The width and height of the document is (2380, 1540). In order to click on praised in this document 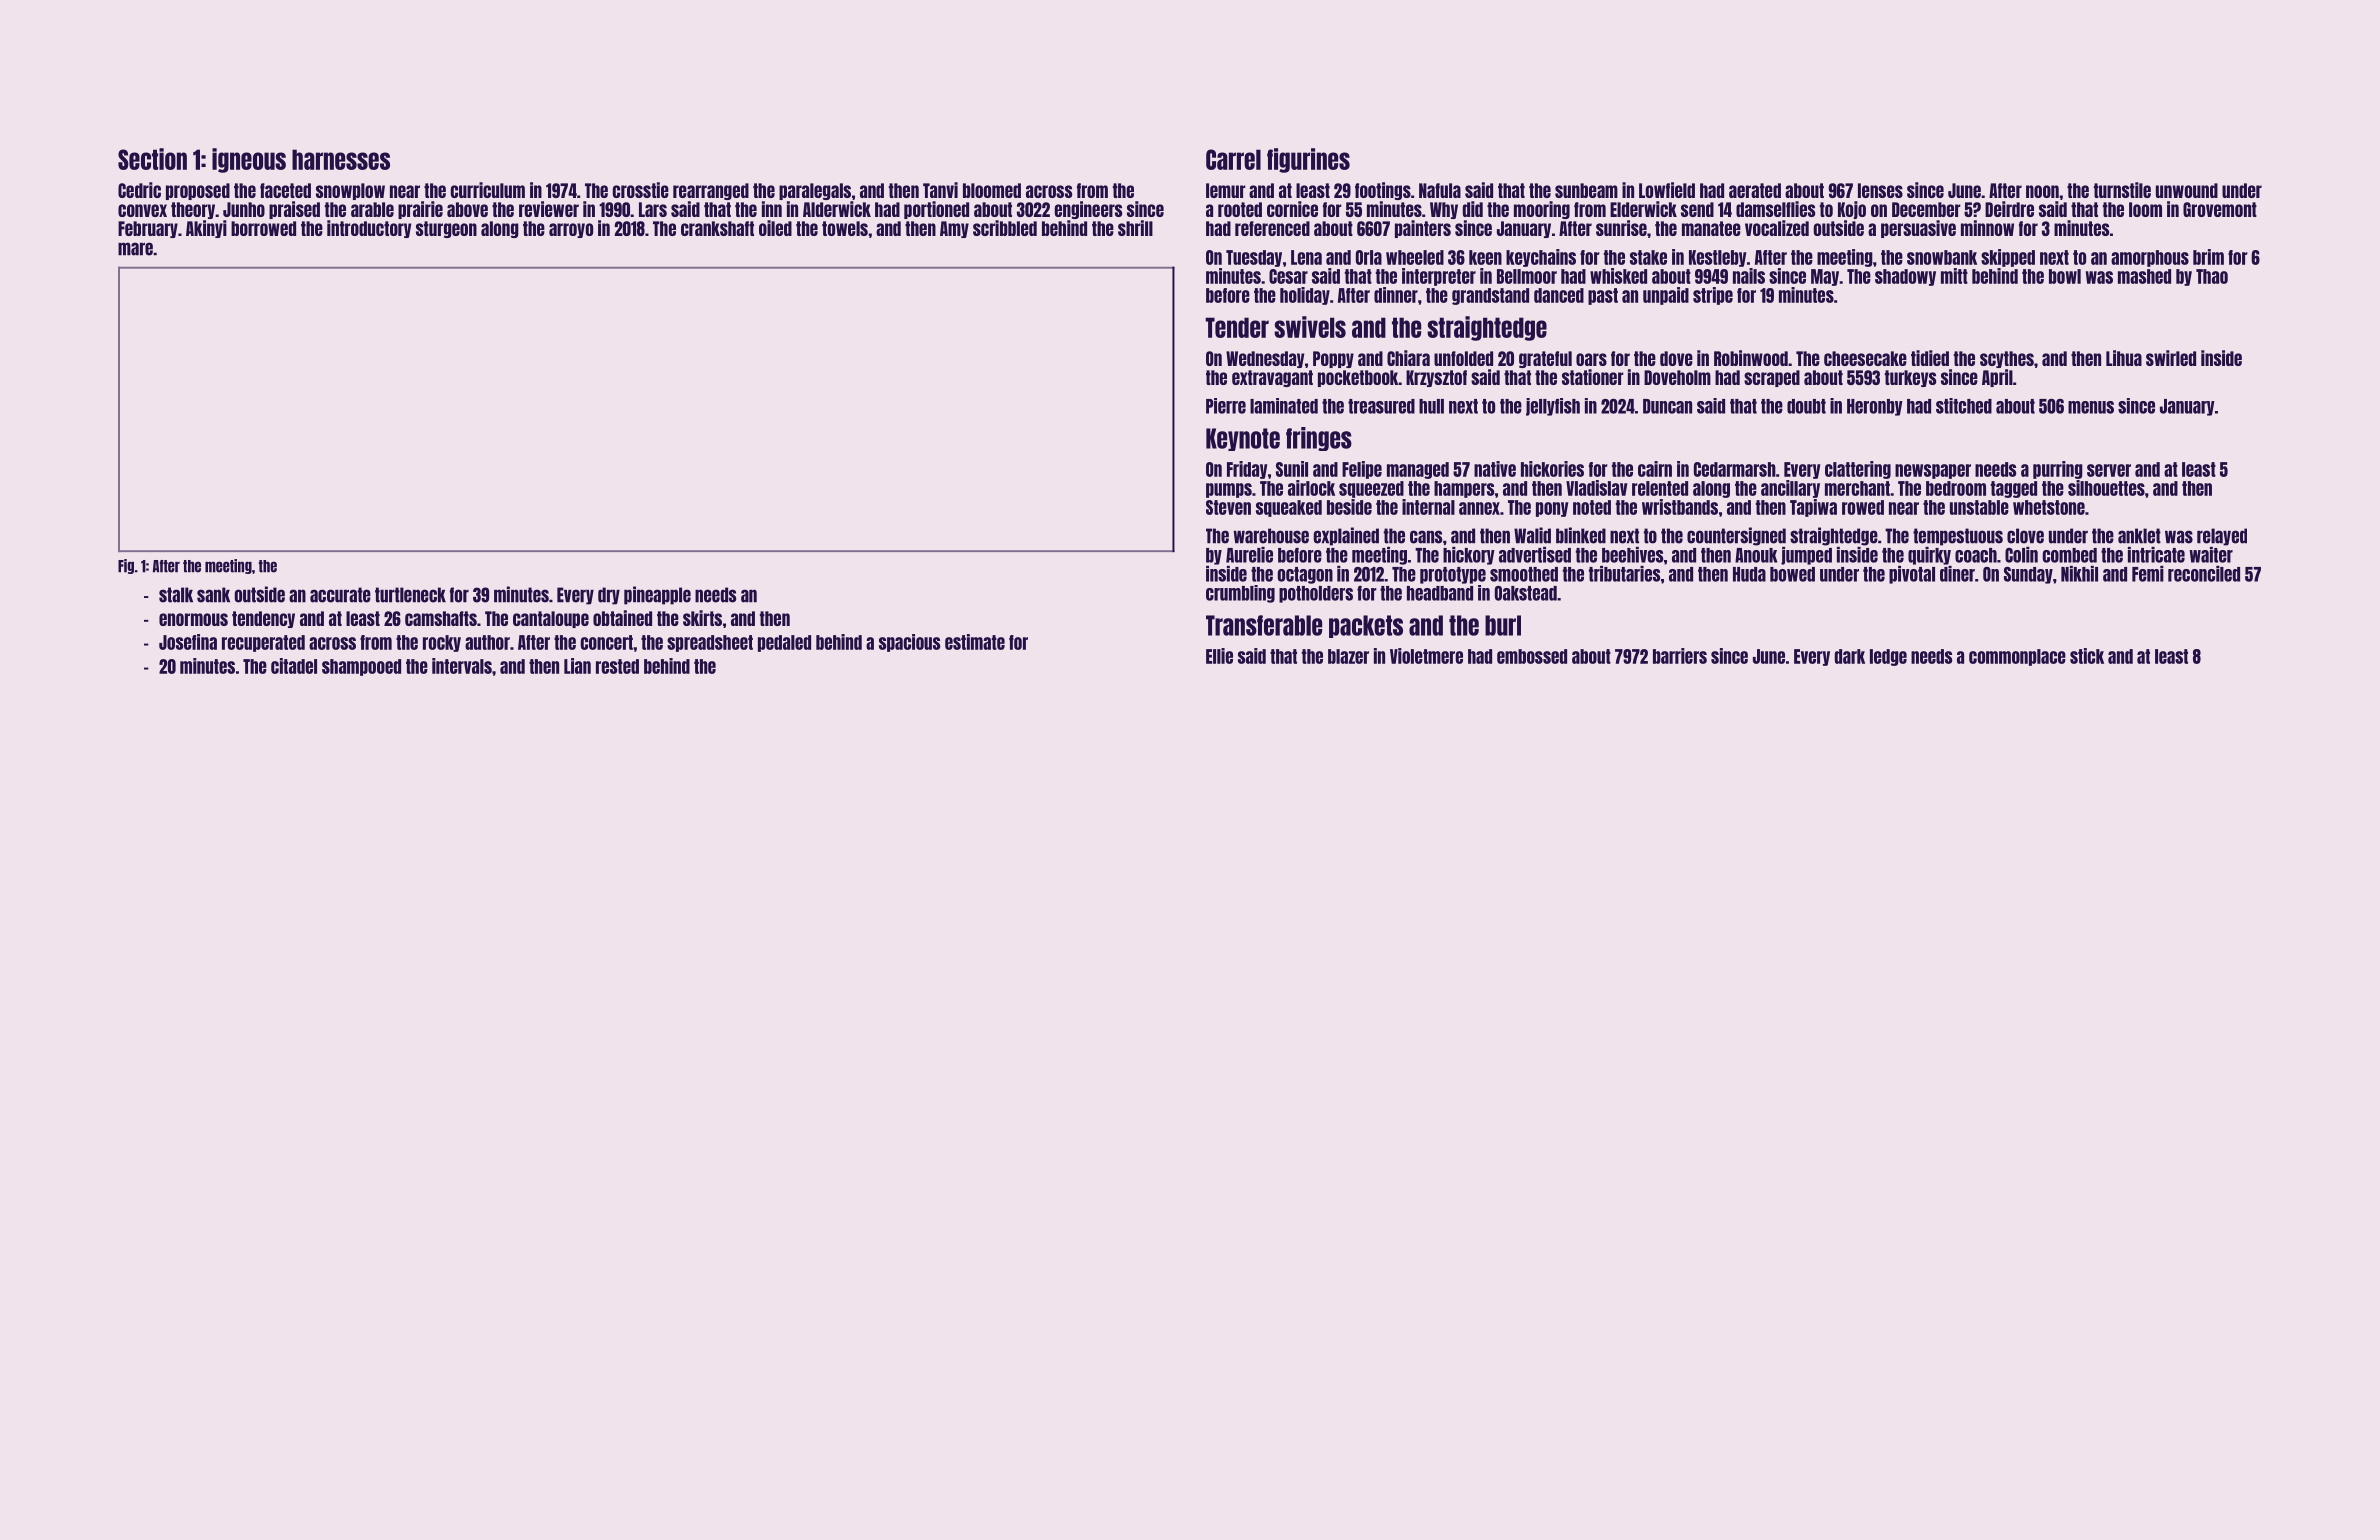, I will do `click(294, 210)`.
